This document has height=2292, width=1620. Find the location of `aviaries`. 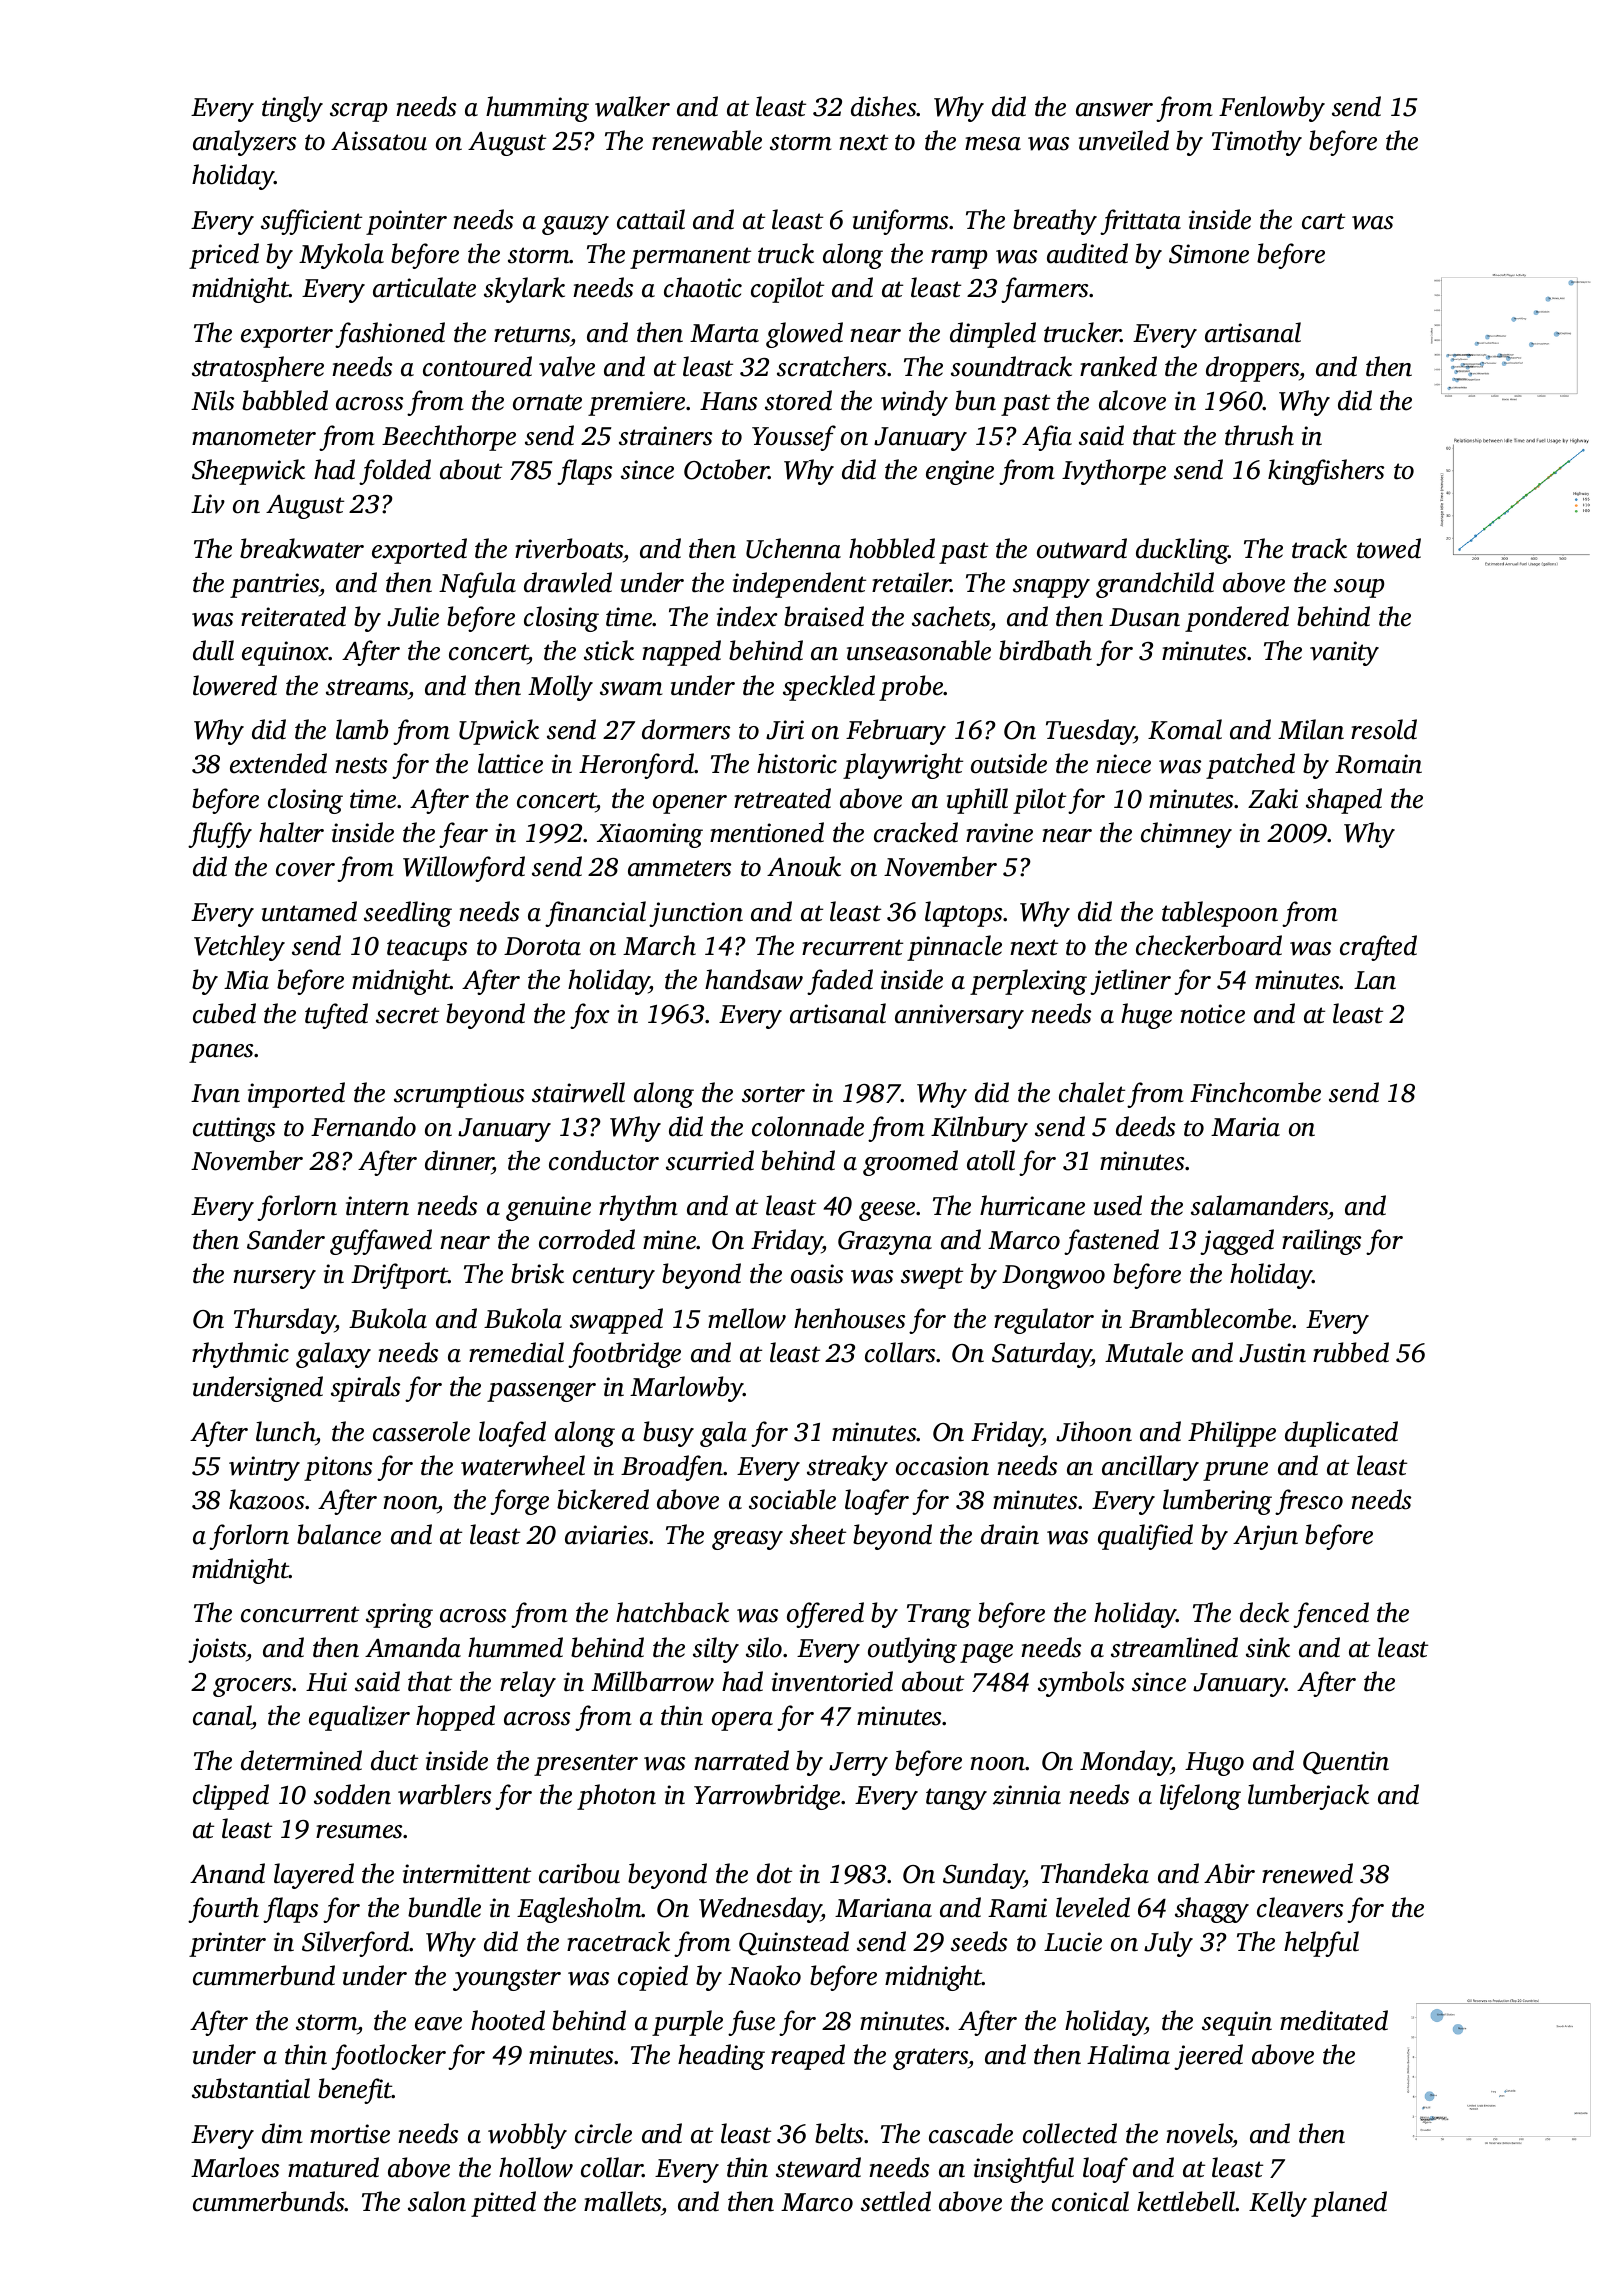

aviaries is located at coordinates (606, 1535).
